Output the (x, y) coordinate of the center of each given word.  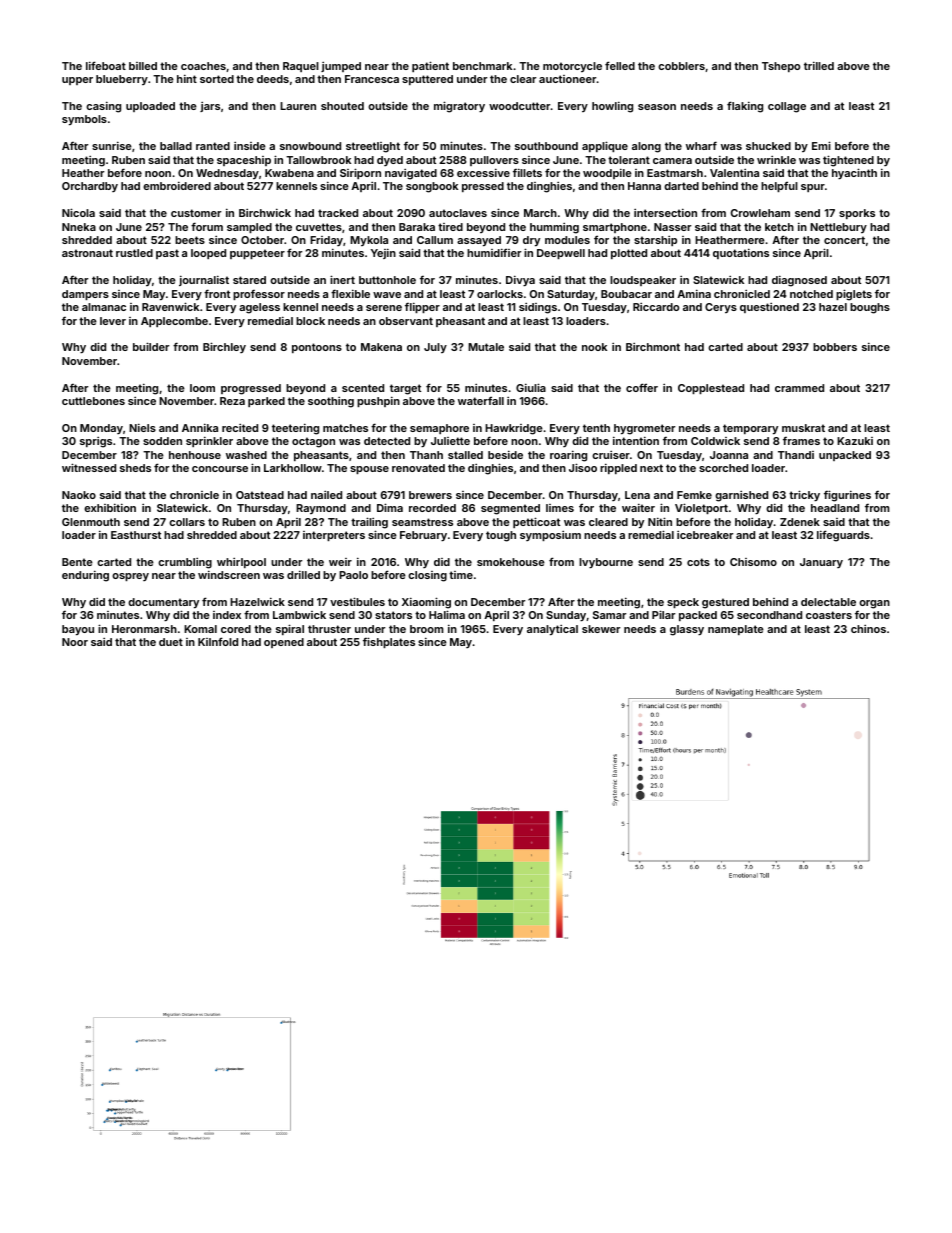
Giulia (531, 387)
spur (813, 188)
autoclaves (458, 213)
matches (345, 428)
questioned (769, 307)
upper (77, 81)
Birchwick (265, 212)
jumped (341, 66)
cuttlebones (93, 401)
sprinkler (209, 441)
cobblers (681, 66)
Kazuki (855, 441)
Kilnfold (218, 641)
